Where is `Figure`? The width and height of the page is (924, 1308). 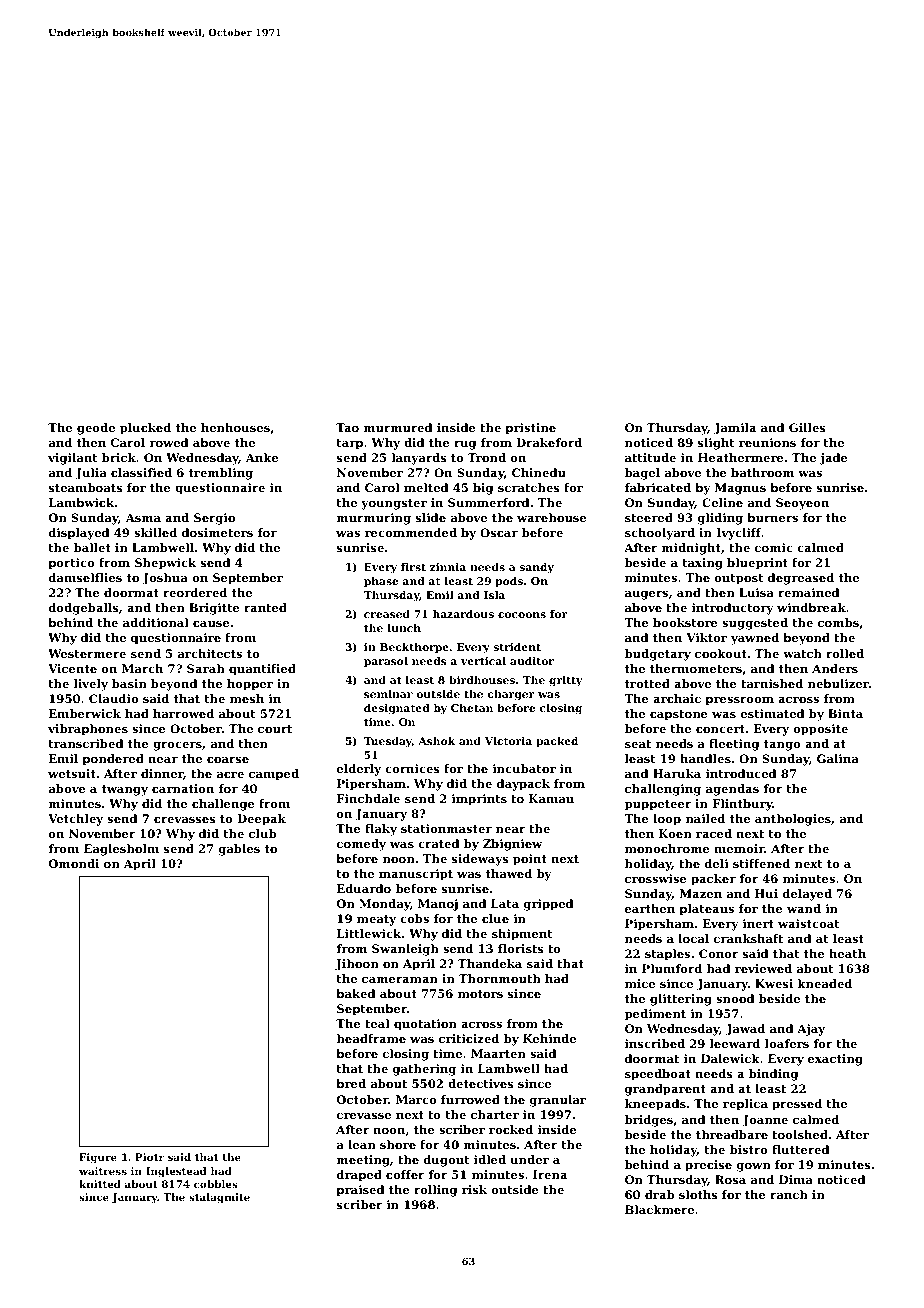
Figure is located at coordinates (98, 1158).
